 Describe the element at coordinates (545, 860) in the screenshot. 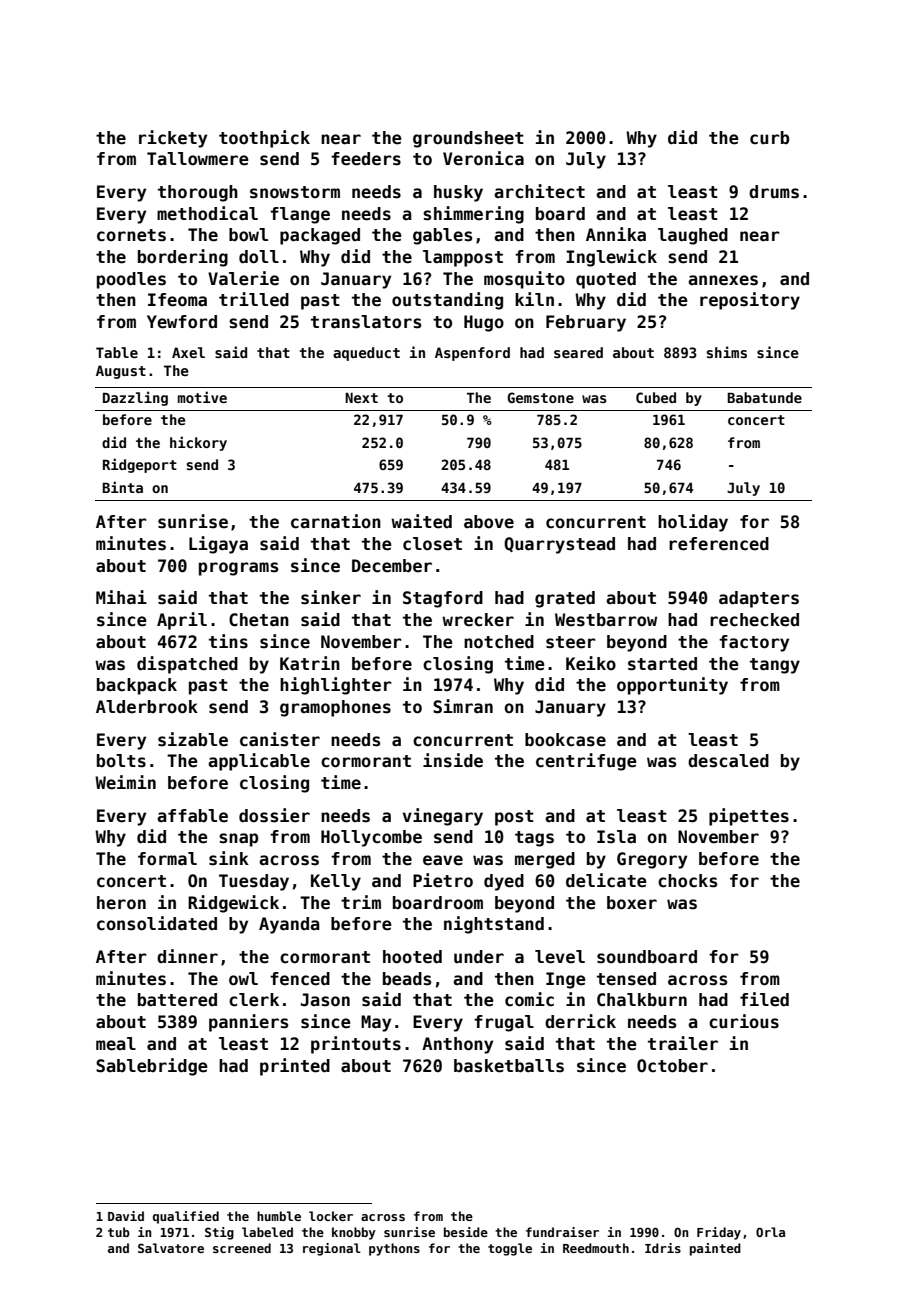

I see `merged` at that location.
